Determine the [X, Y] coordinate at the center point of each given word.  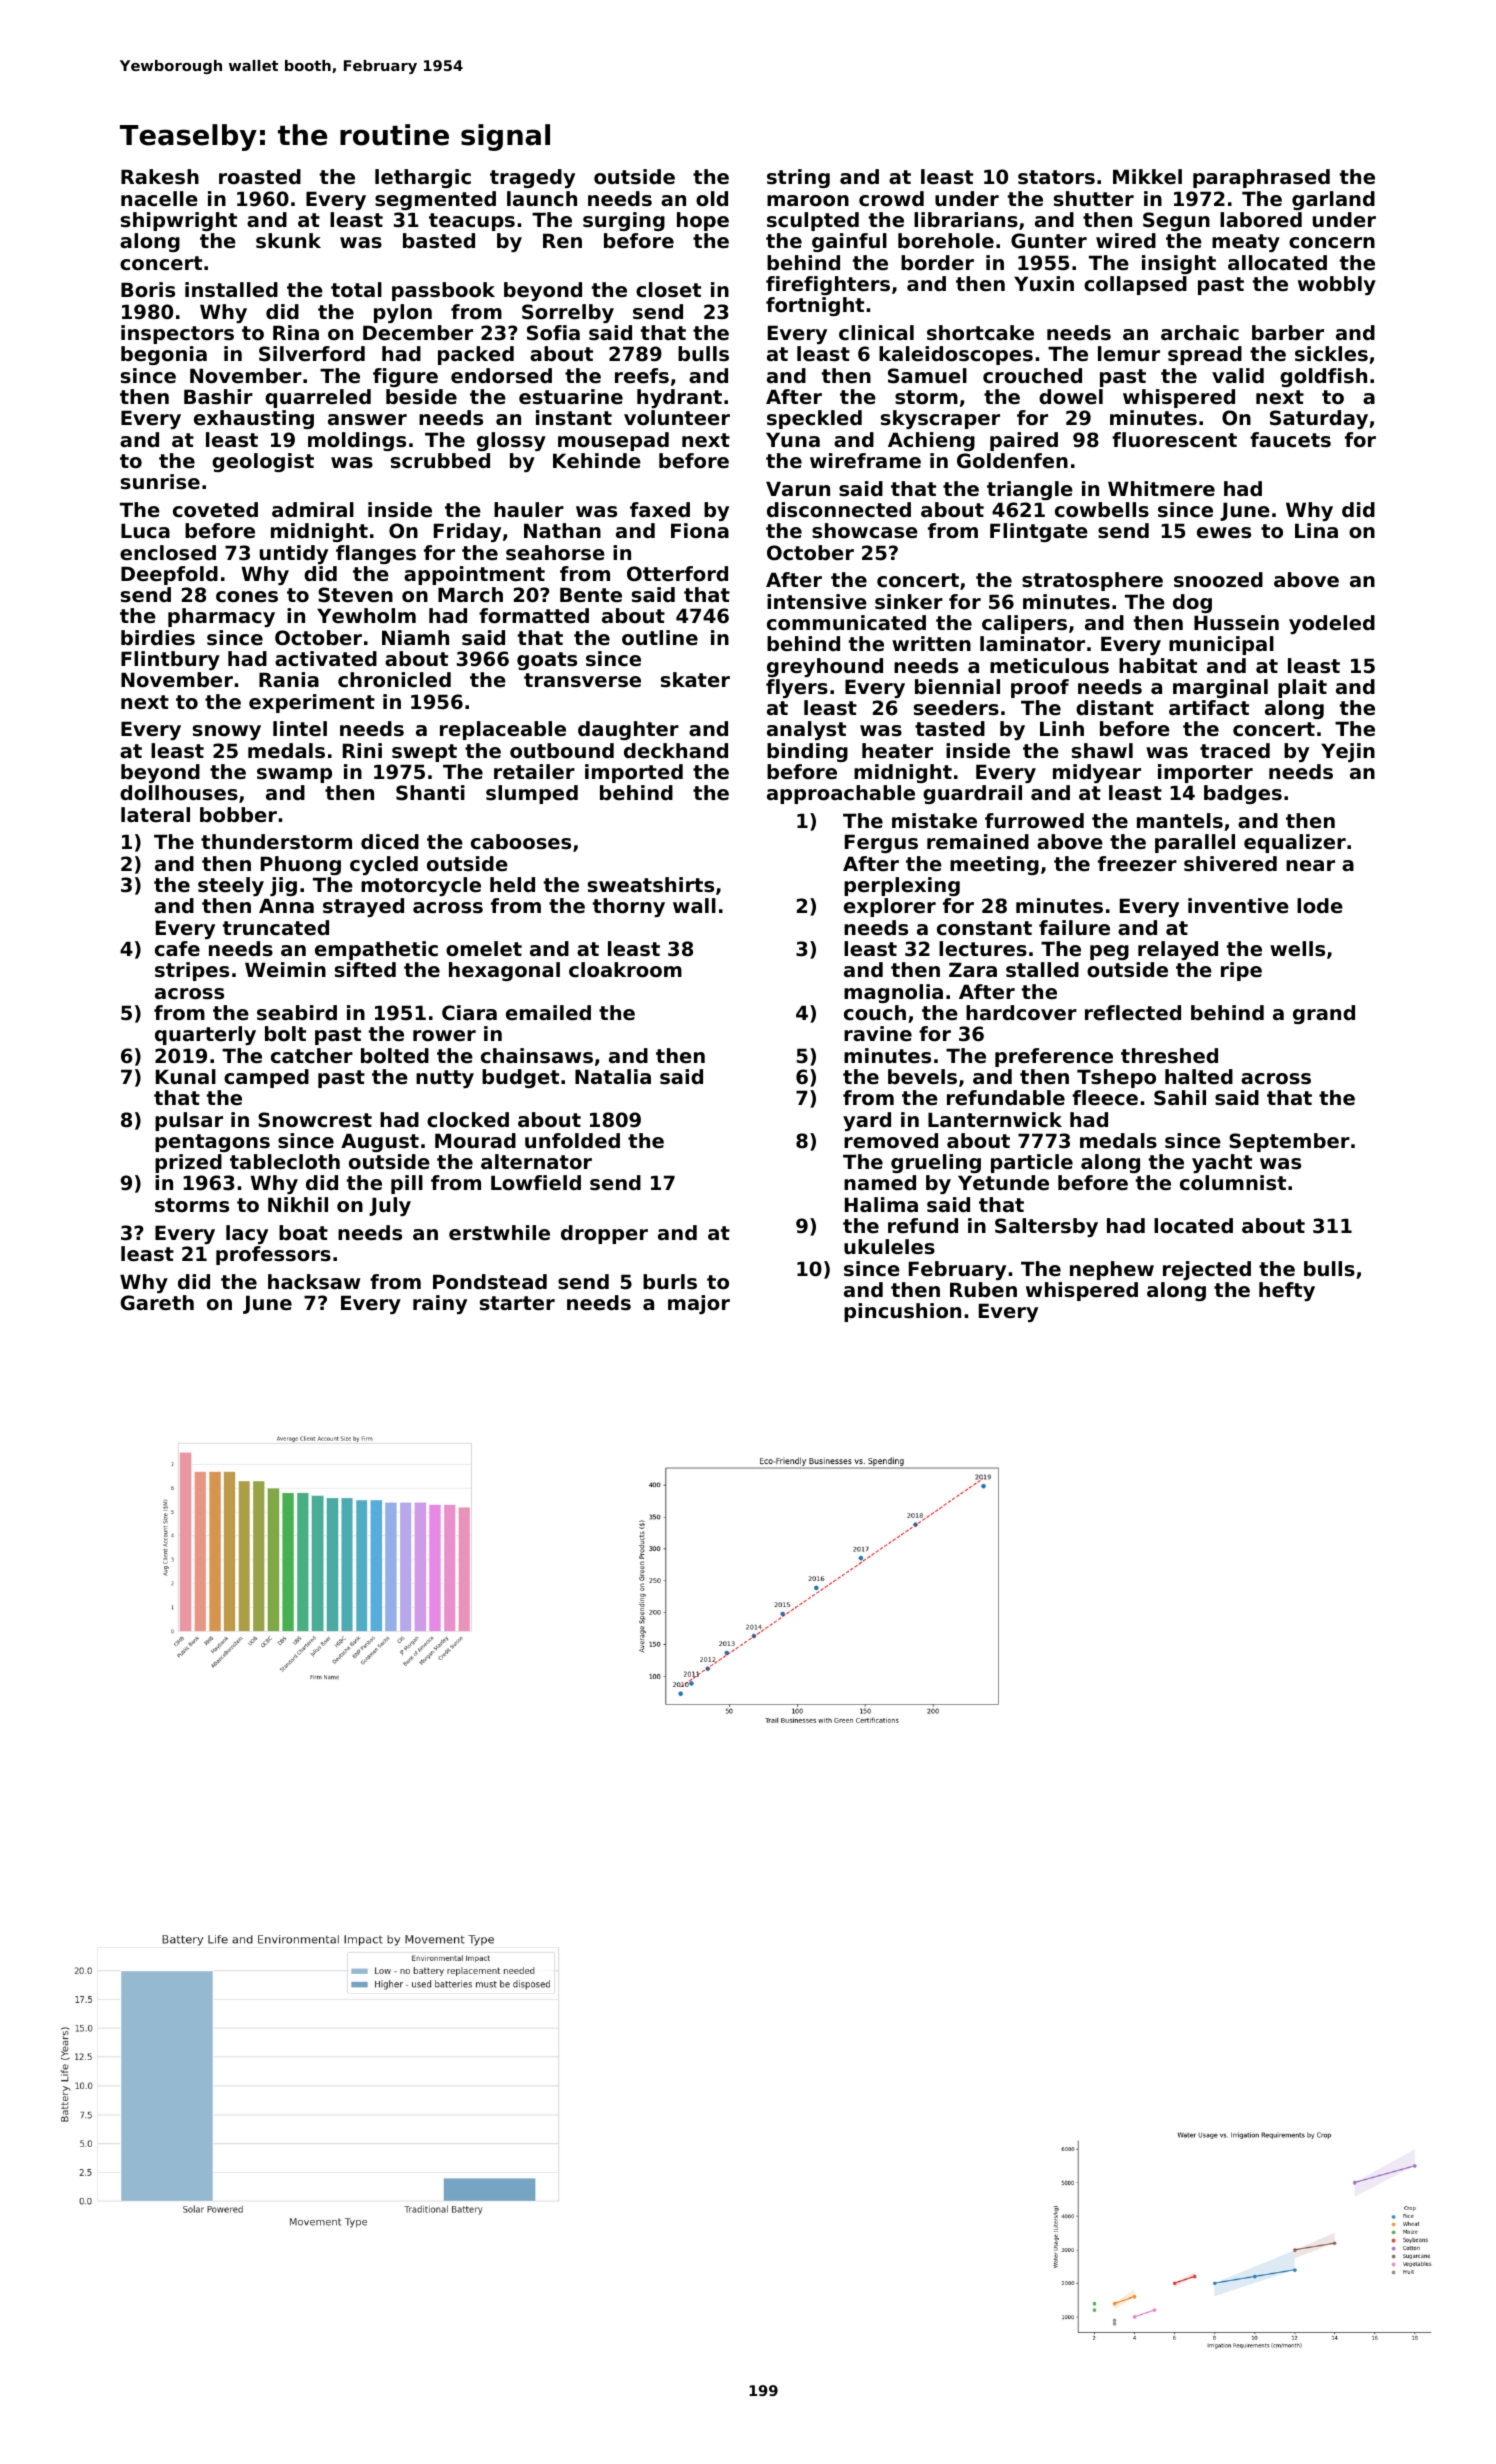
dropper [604, 1234]
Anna [286, 905]
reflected [1133, 1013]
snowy [227, 732]
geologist [263, 462]
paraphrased [1261, 178]
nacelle [159, 199]
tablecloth [285, 1162]
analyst [806, 730]
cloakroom [625, 970]
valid [1238, 376]
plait [1302, 688]
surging [624, 221]
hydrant [679, 398]
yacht [1222, 1163]
